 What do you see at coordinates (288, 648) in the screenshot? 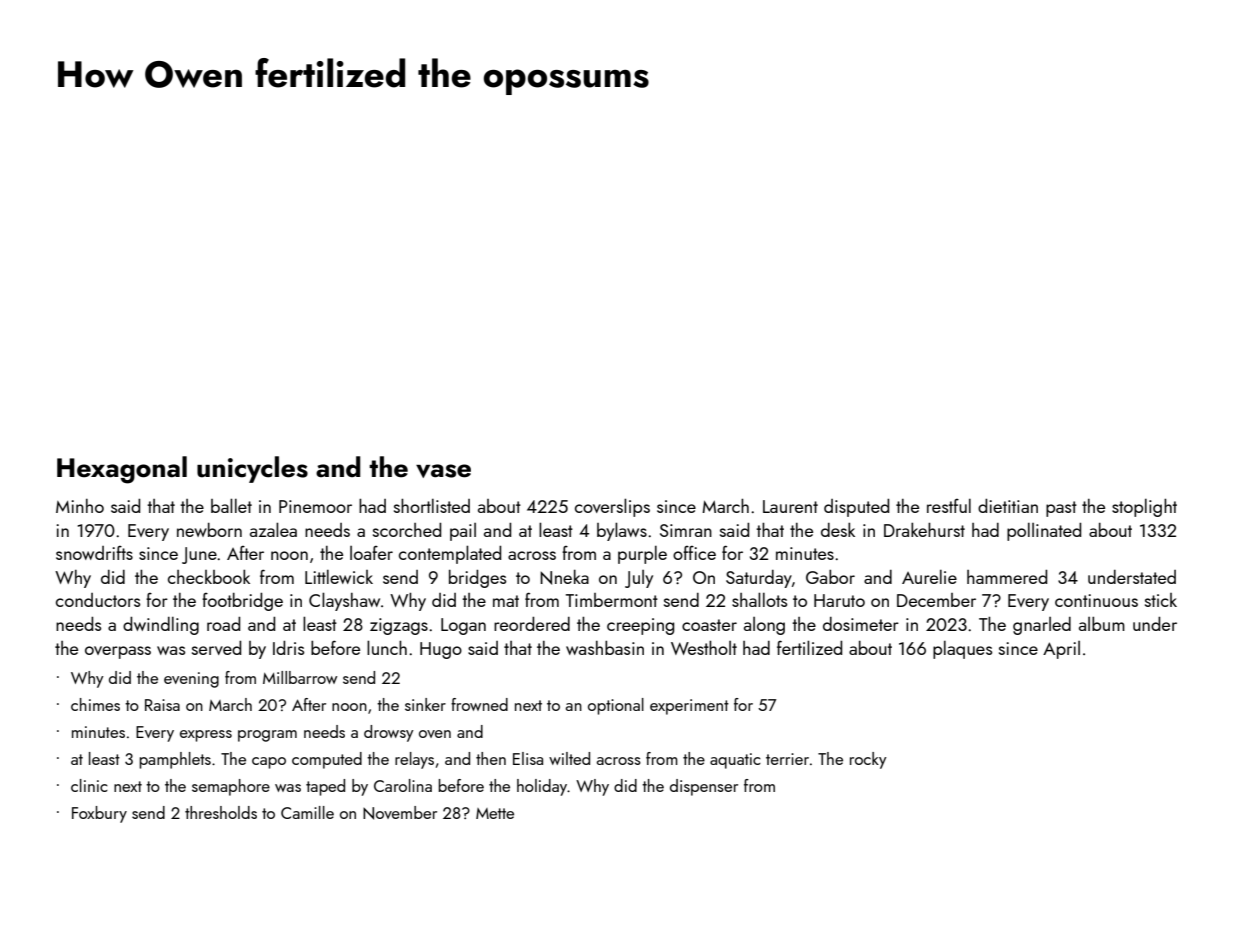
I see `Idris` at bounding box center [288, 648].
